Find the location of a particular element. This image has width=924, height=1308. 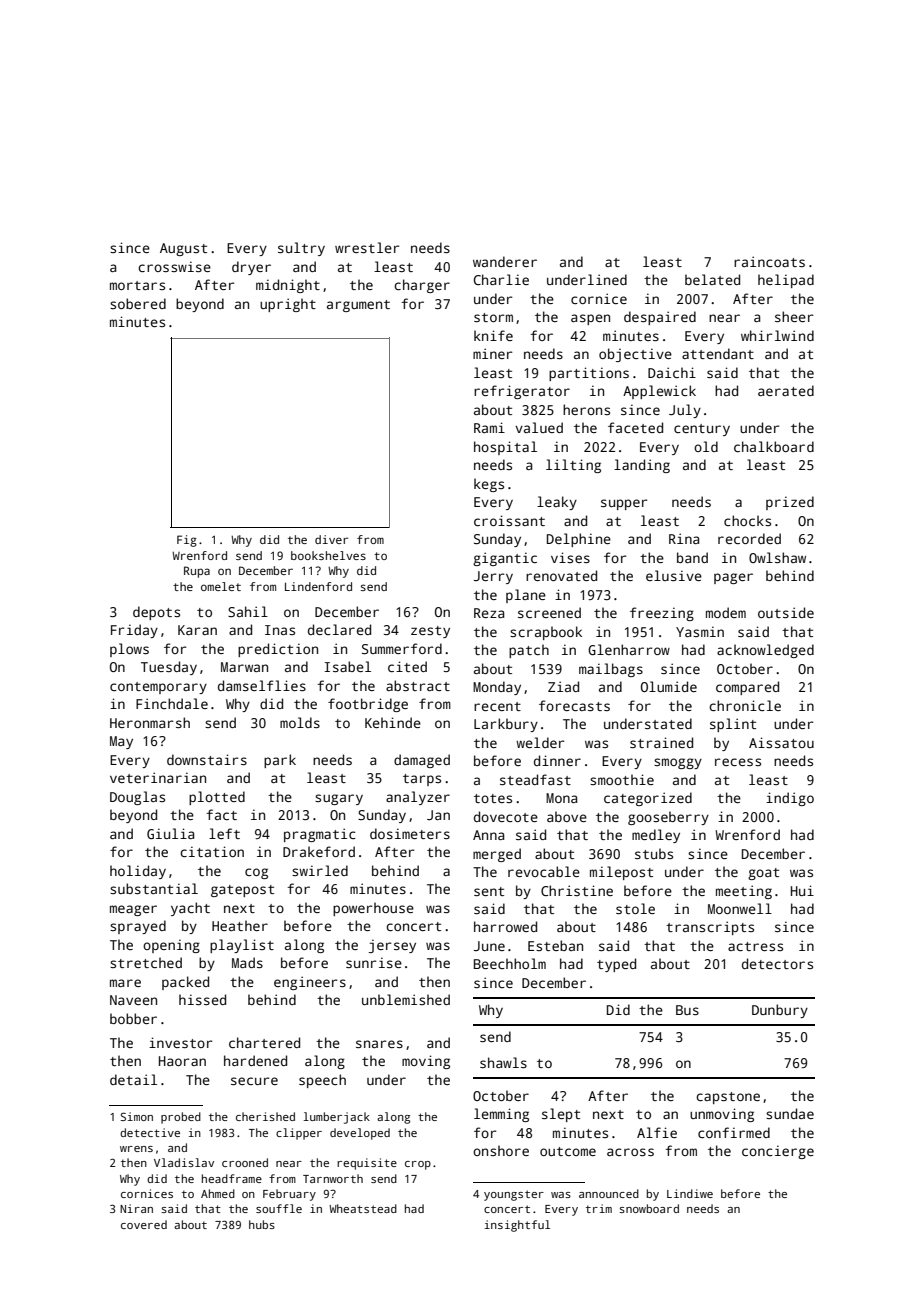

snowboard is located at coordinates (649, 1208).
